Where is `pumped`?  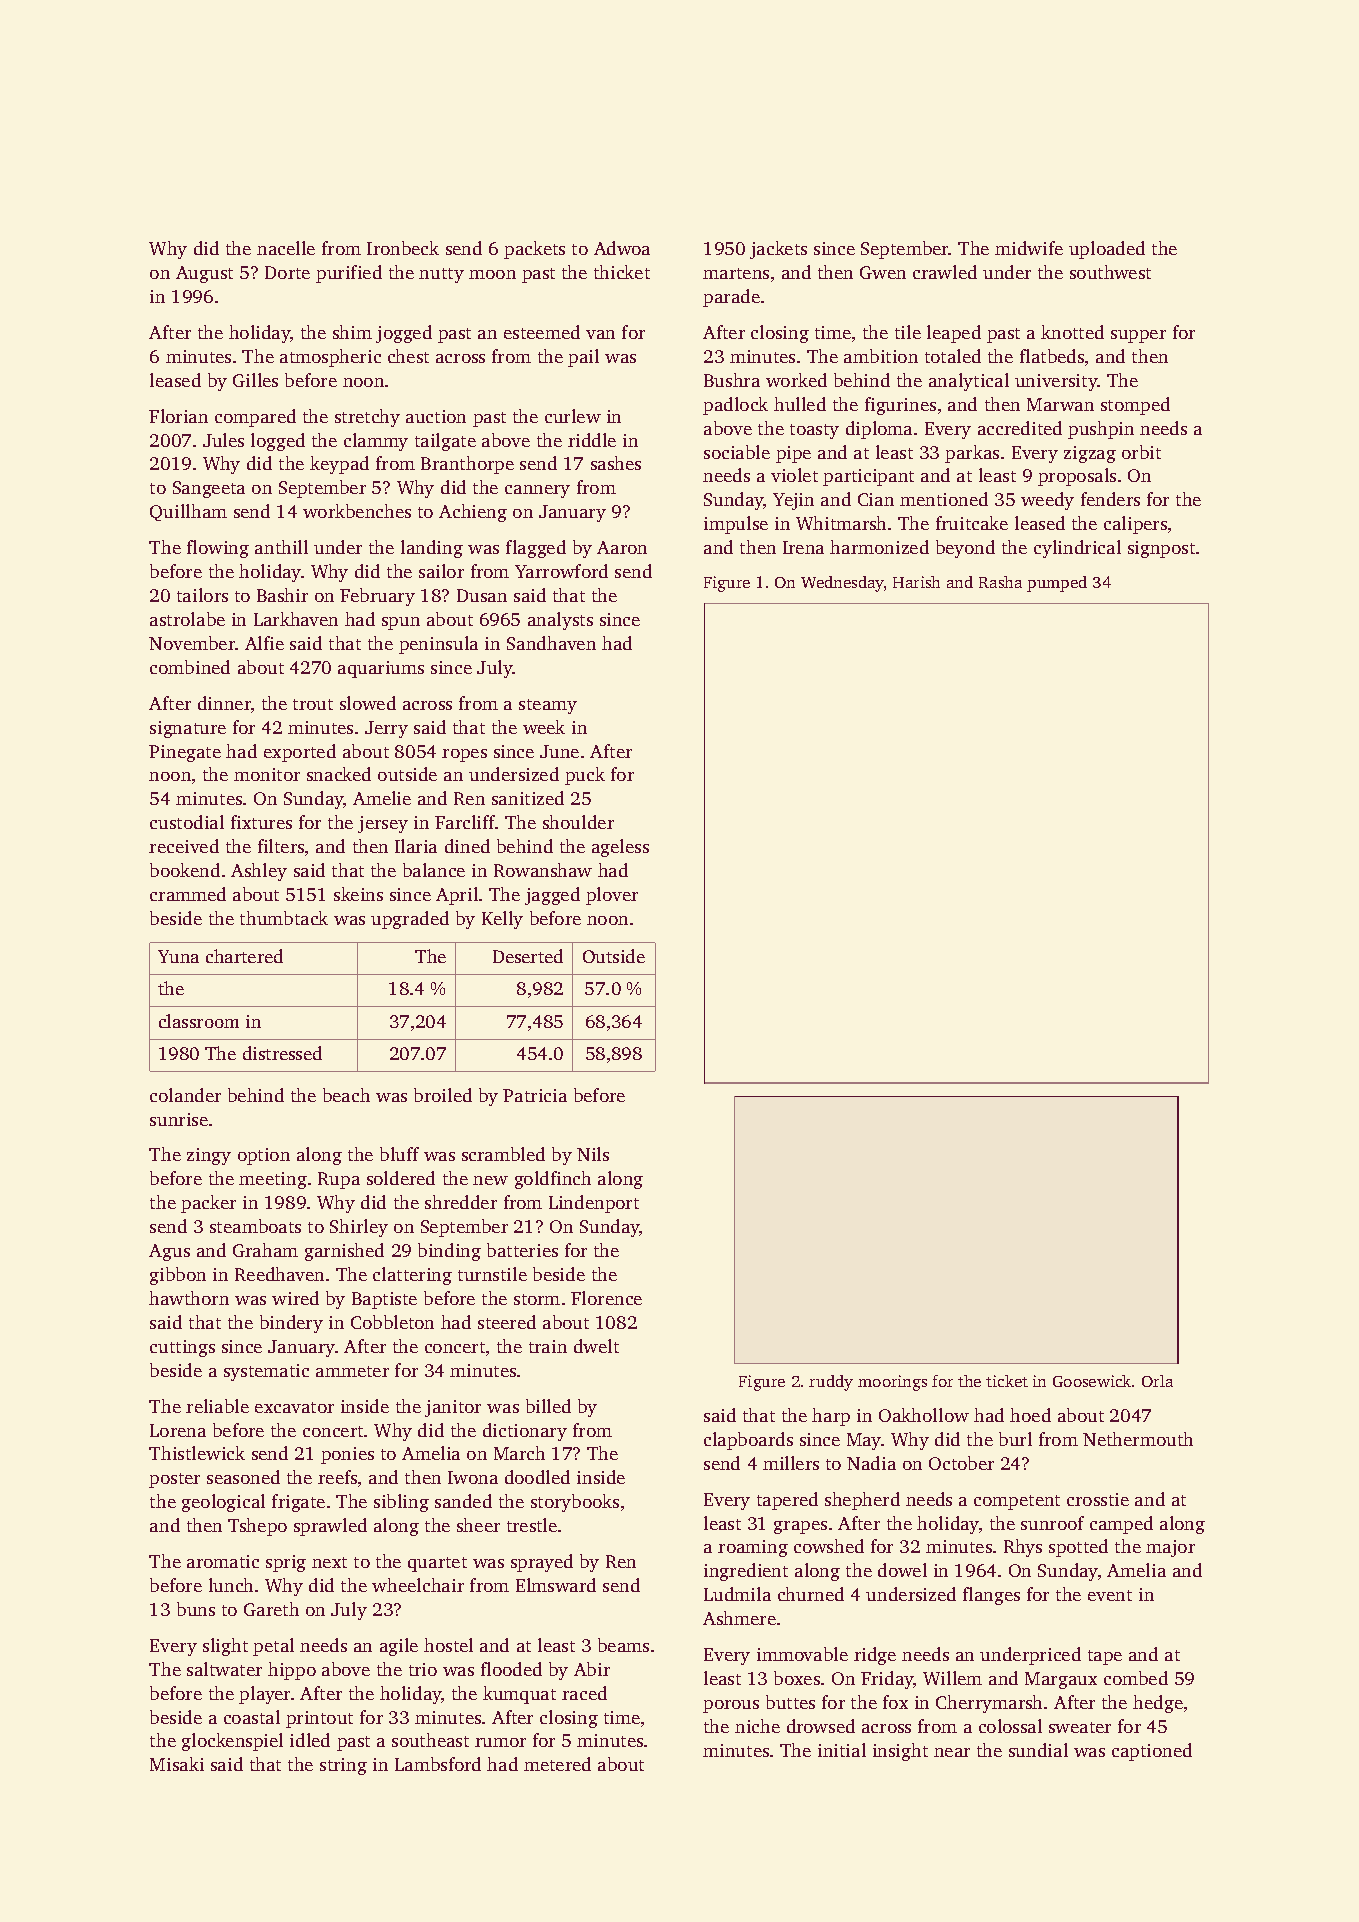
pumped is located at coordinates (1057, 584).
